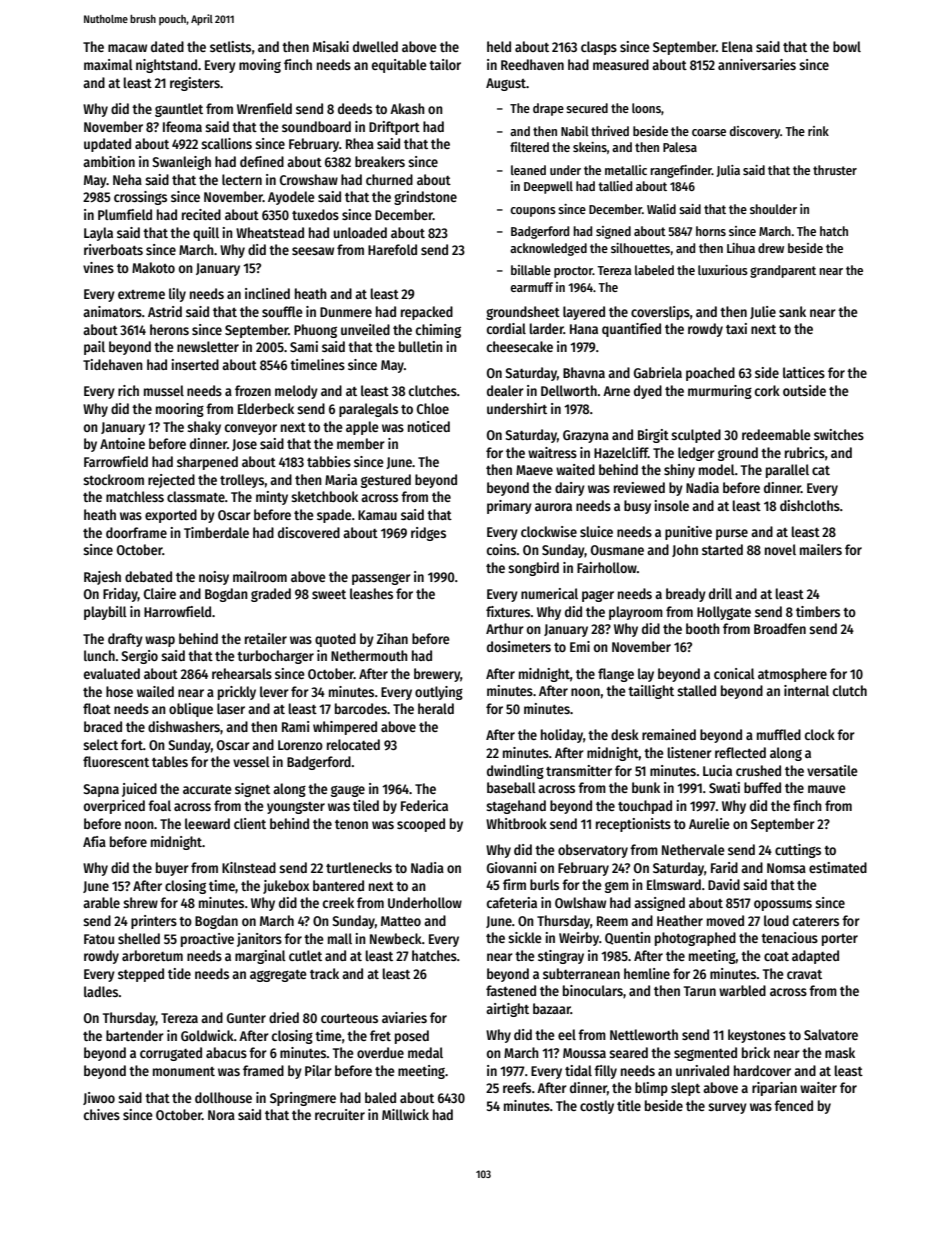  I want to click on Millwick, so click(405, 1114).
